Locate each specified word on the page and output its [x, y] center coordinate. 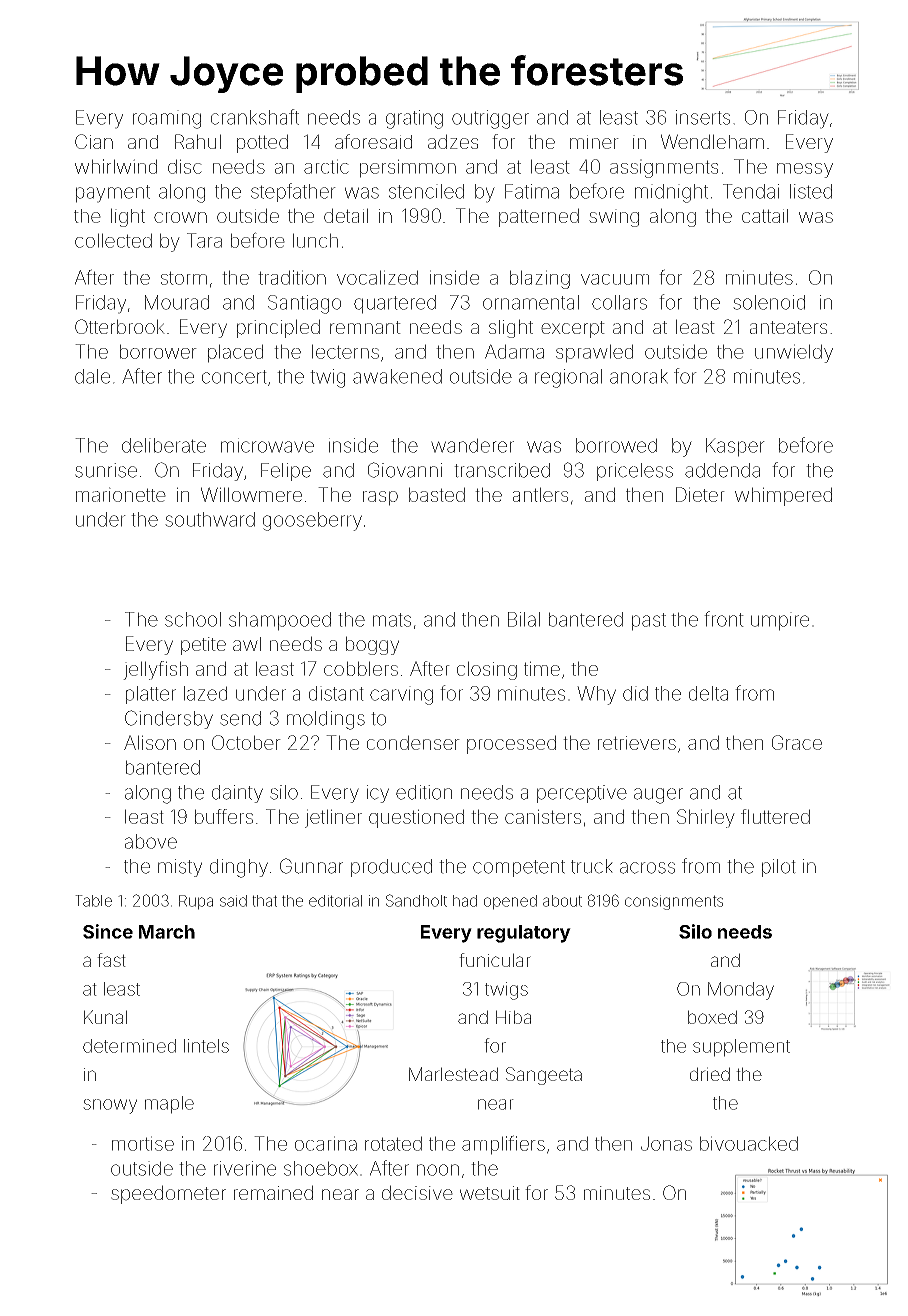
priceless [635, 472]
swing [614, 218]
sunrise [106, 470]
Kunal [105, 1017]
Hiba [513, 1017]
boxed [712, 1017]
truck [592, 866]
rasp [380, 498]
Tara [204, 240]
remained [273, 1192]
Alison [150, 742]
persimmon [408, 168]
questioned [416, 818]
